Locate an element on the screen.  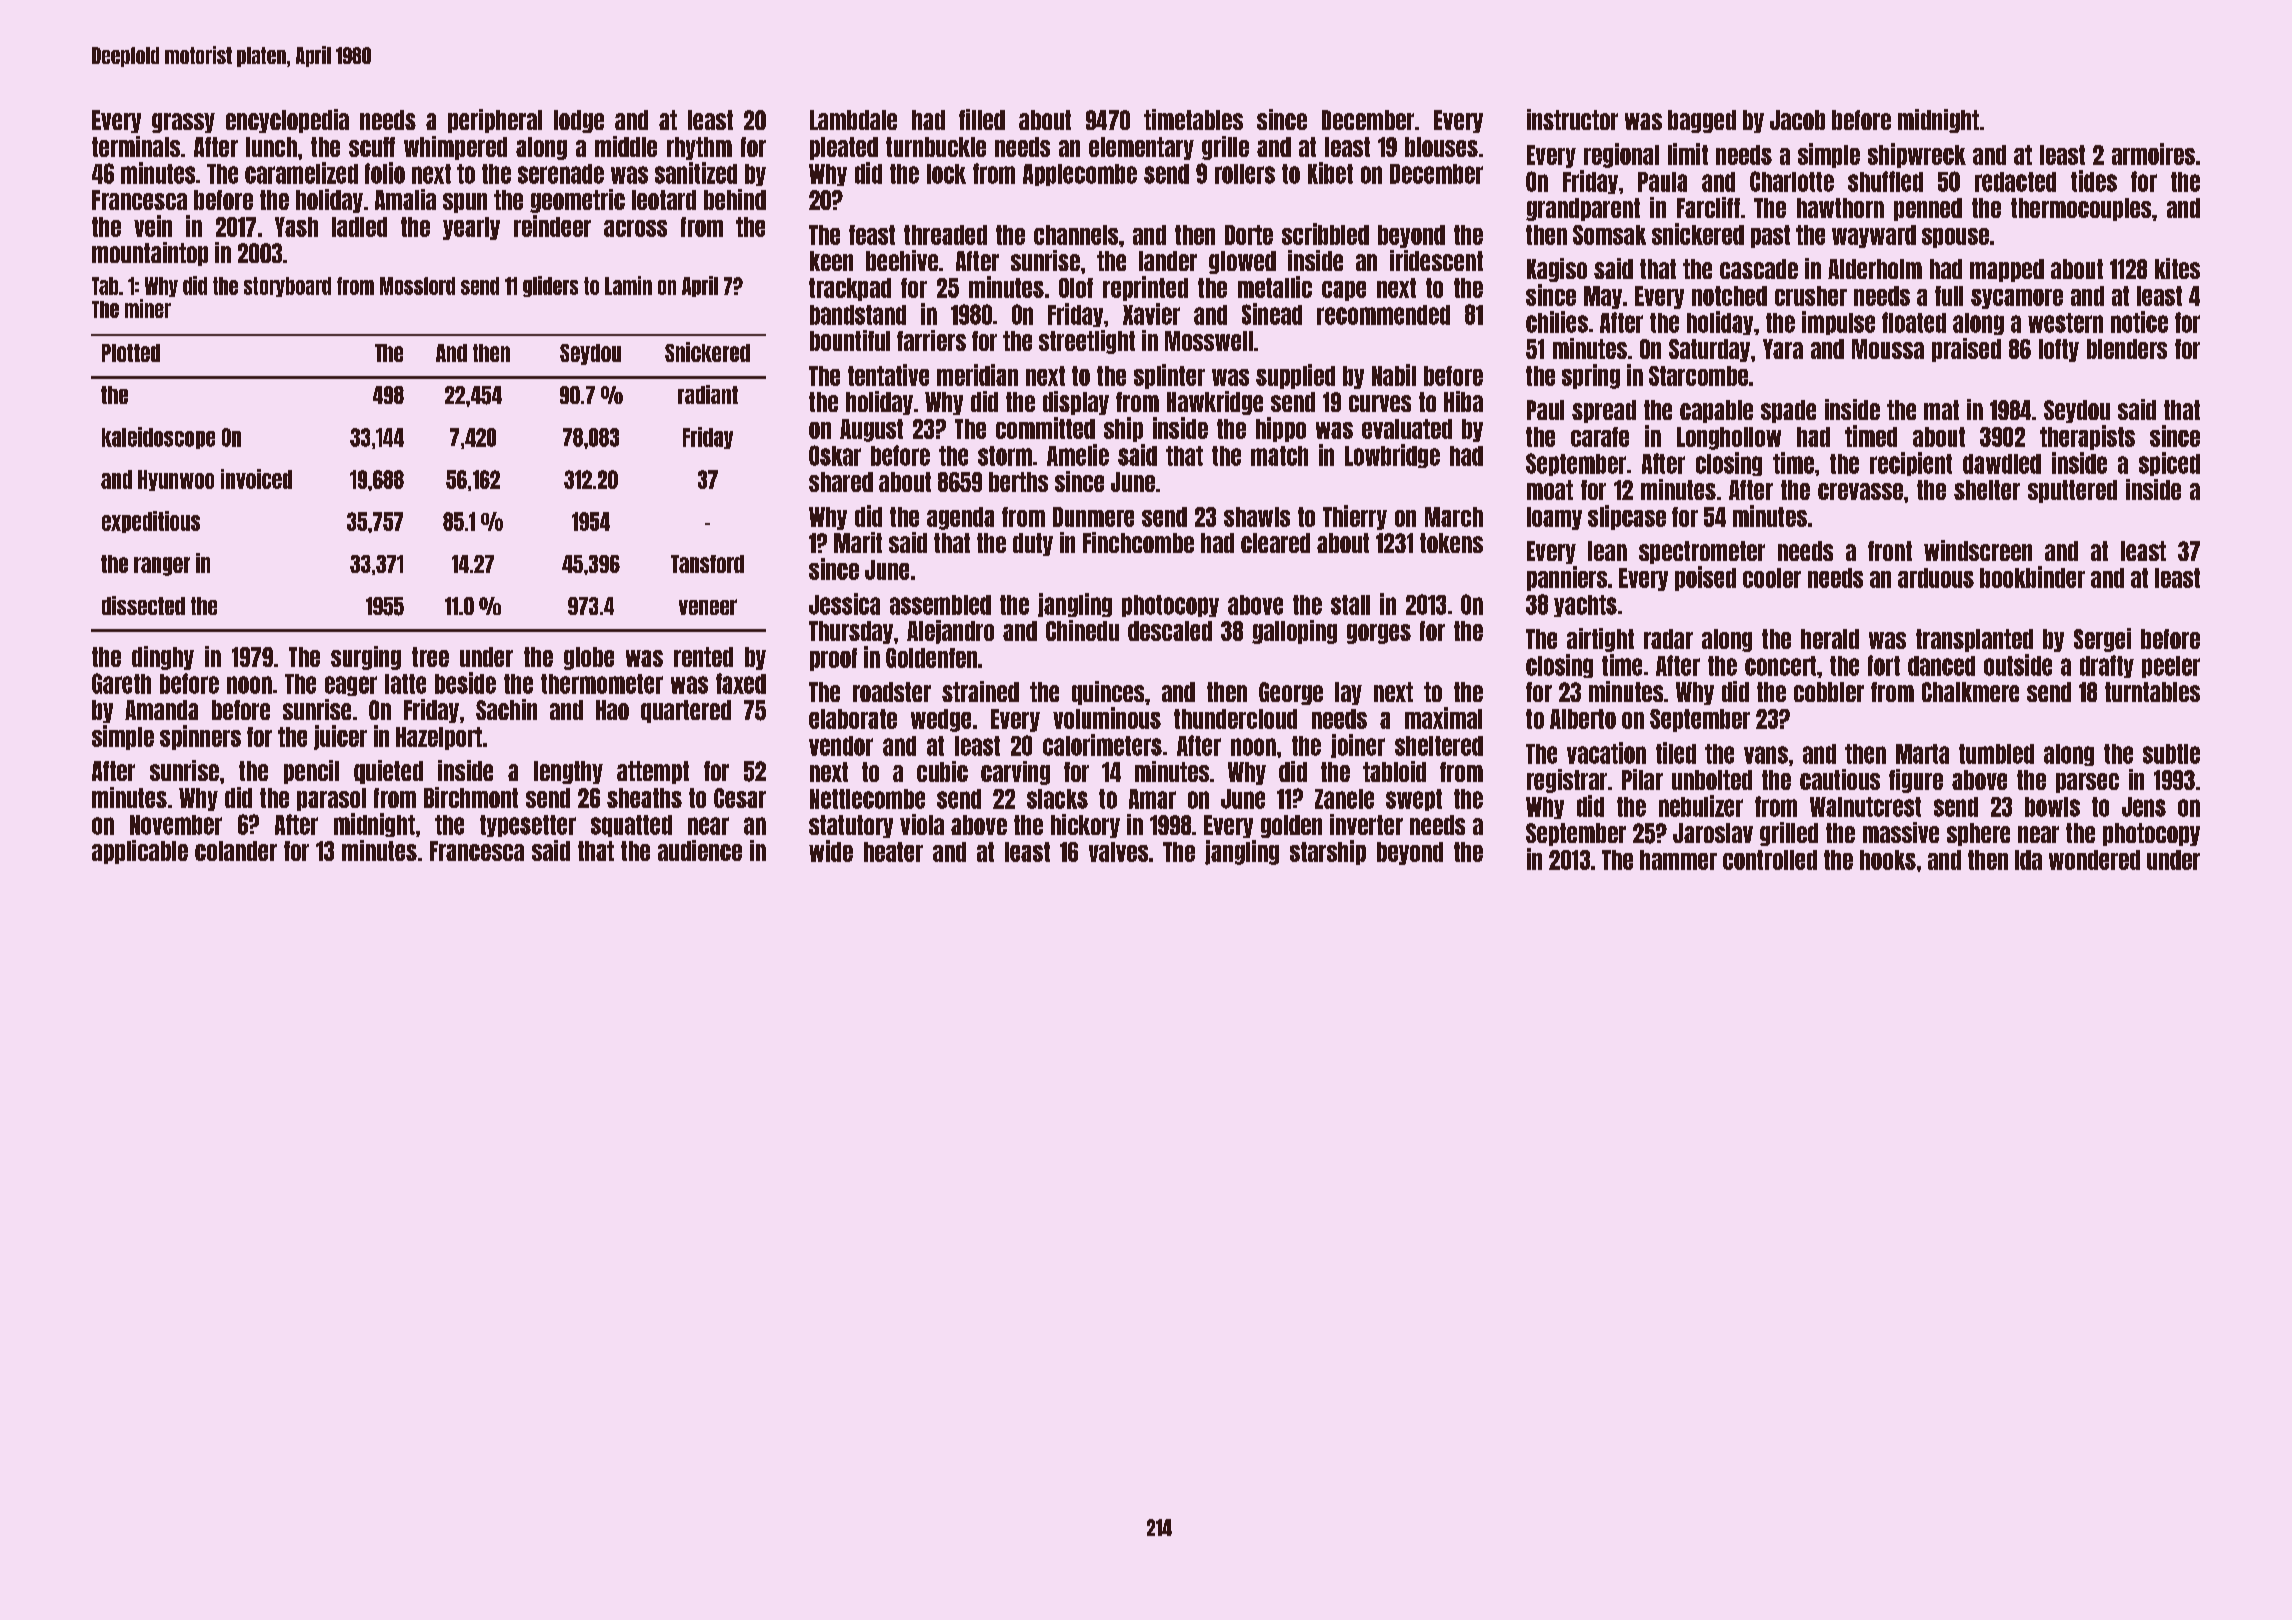
Lamin is located at coordinates (628, 285).
